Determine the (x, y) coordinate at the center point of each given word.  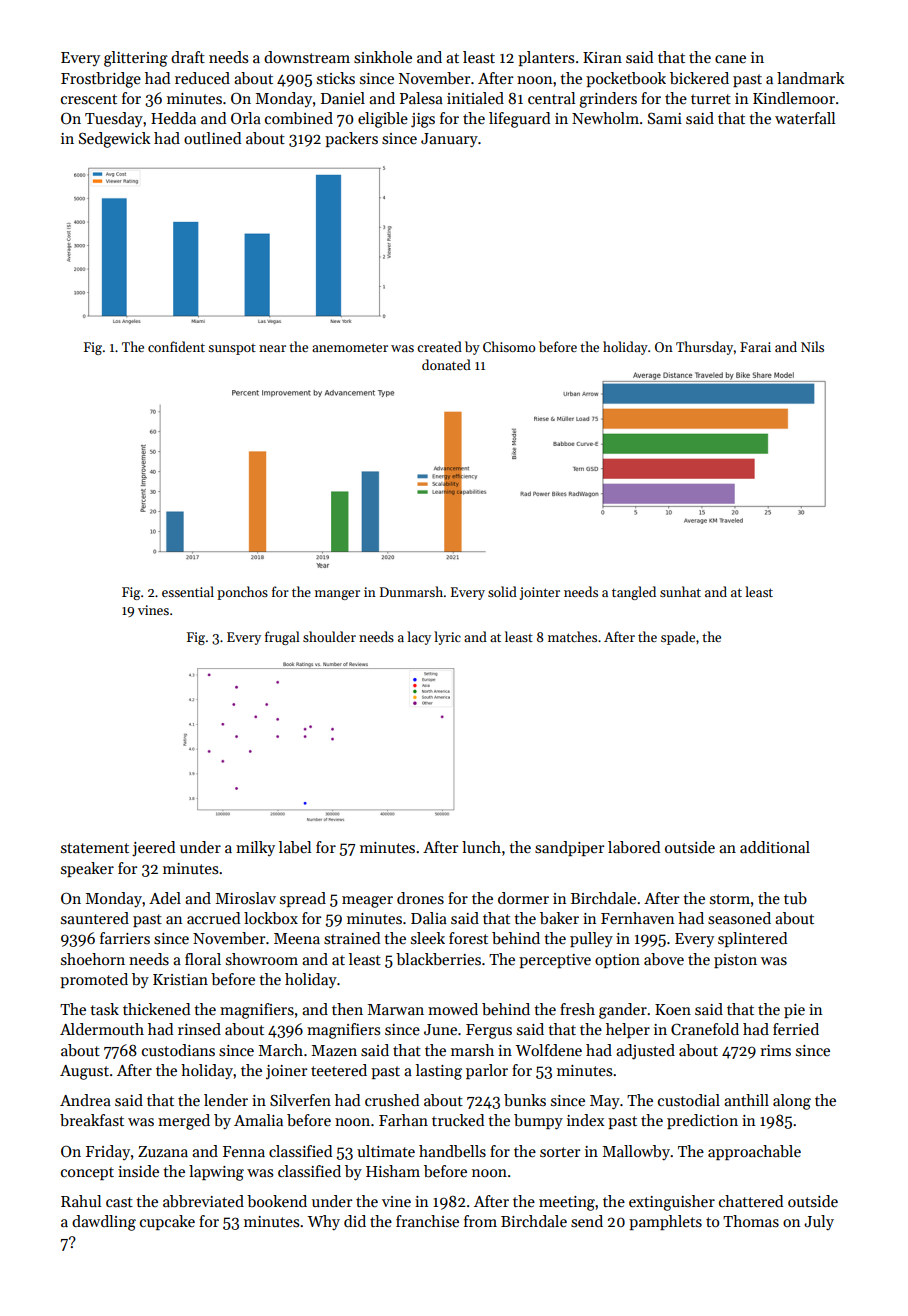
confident (176, 346)
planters (546, 58)
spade (678, 638)
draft (188, 57)
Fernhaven (637, 918)
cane (730, 59)
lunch (481, 847)
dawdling (104, 1223)
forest (468, 938)
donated (446, 364)
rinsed (199, 1029)
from (480, 1221)
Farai (755, 347)
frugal (282, 638)
